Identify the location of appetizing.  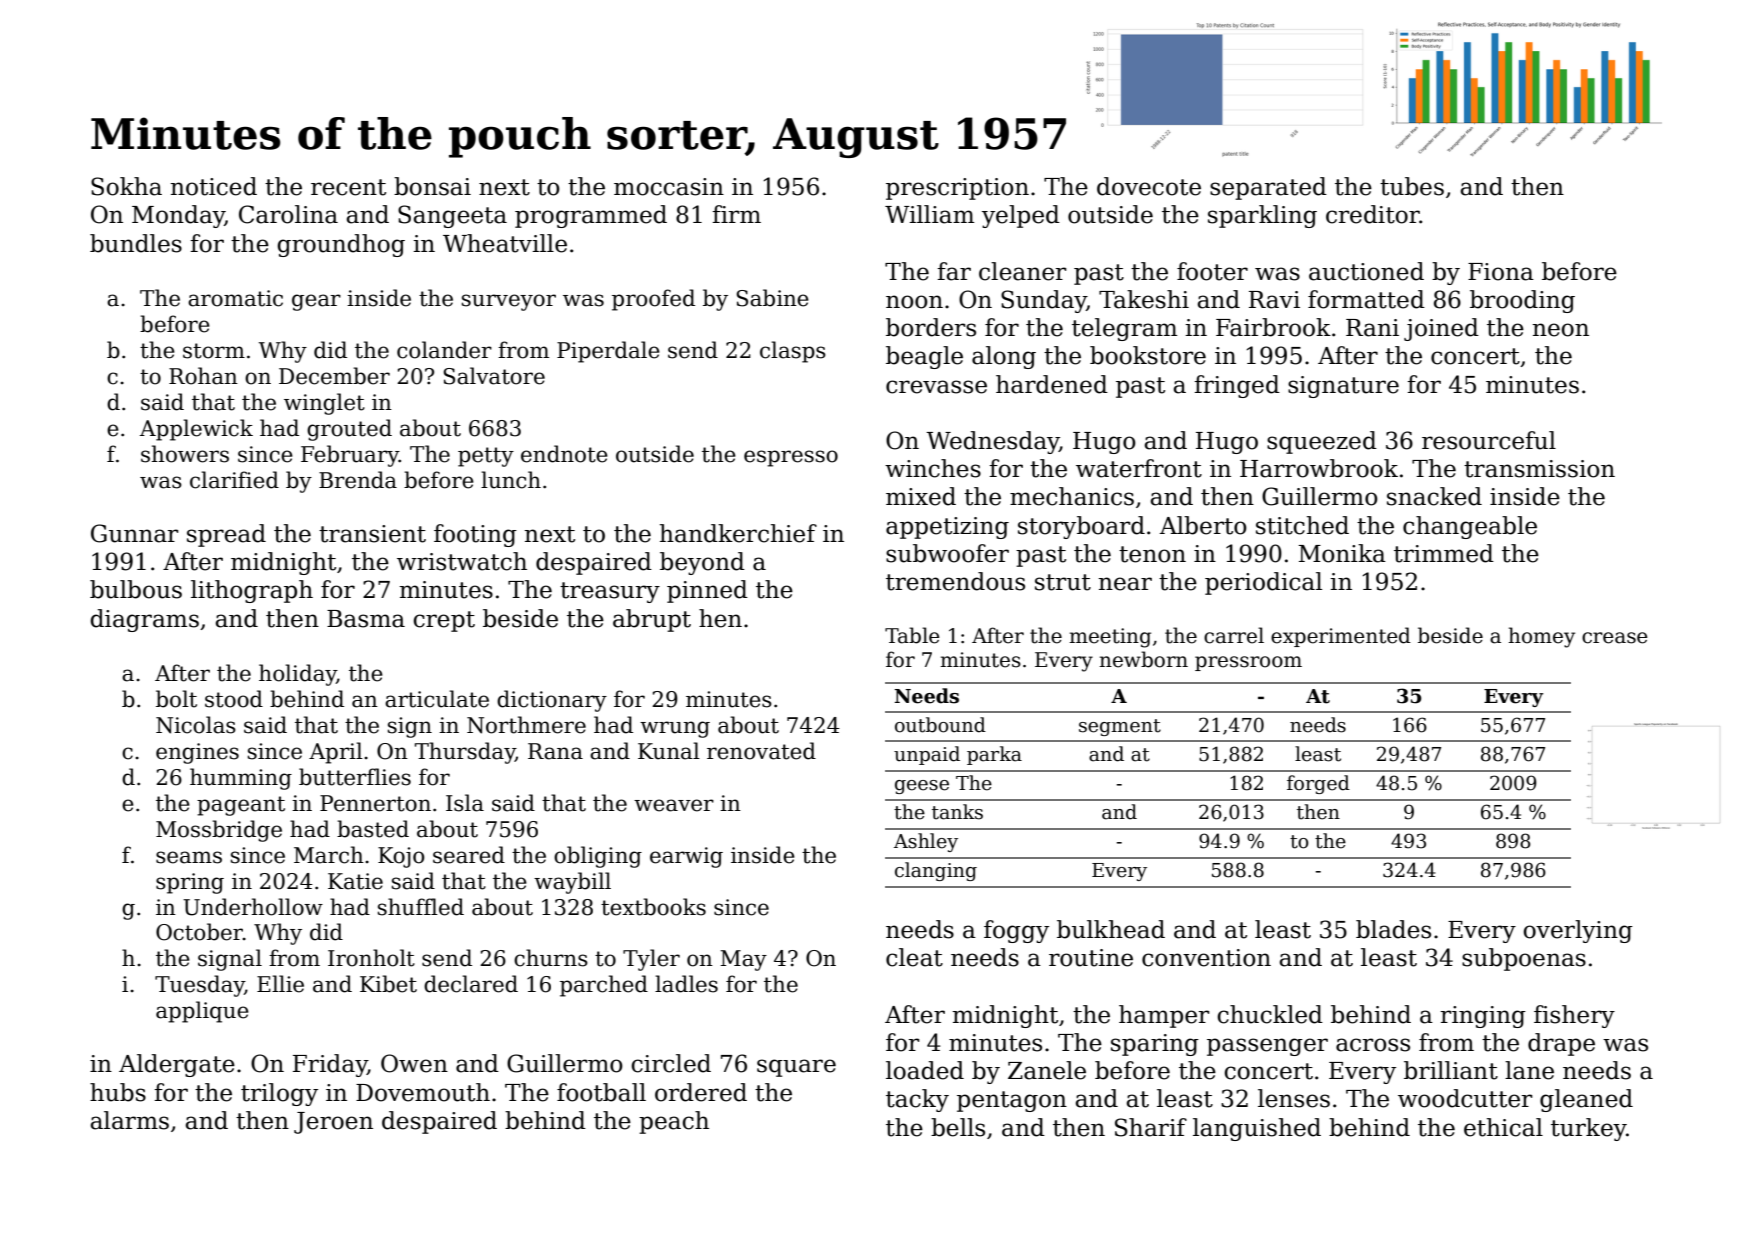
(947, 528).
